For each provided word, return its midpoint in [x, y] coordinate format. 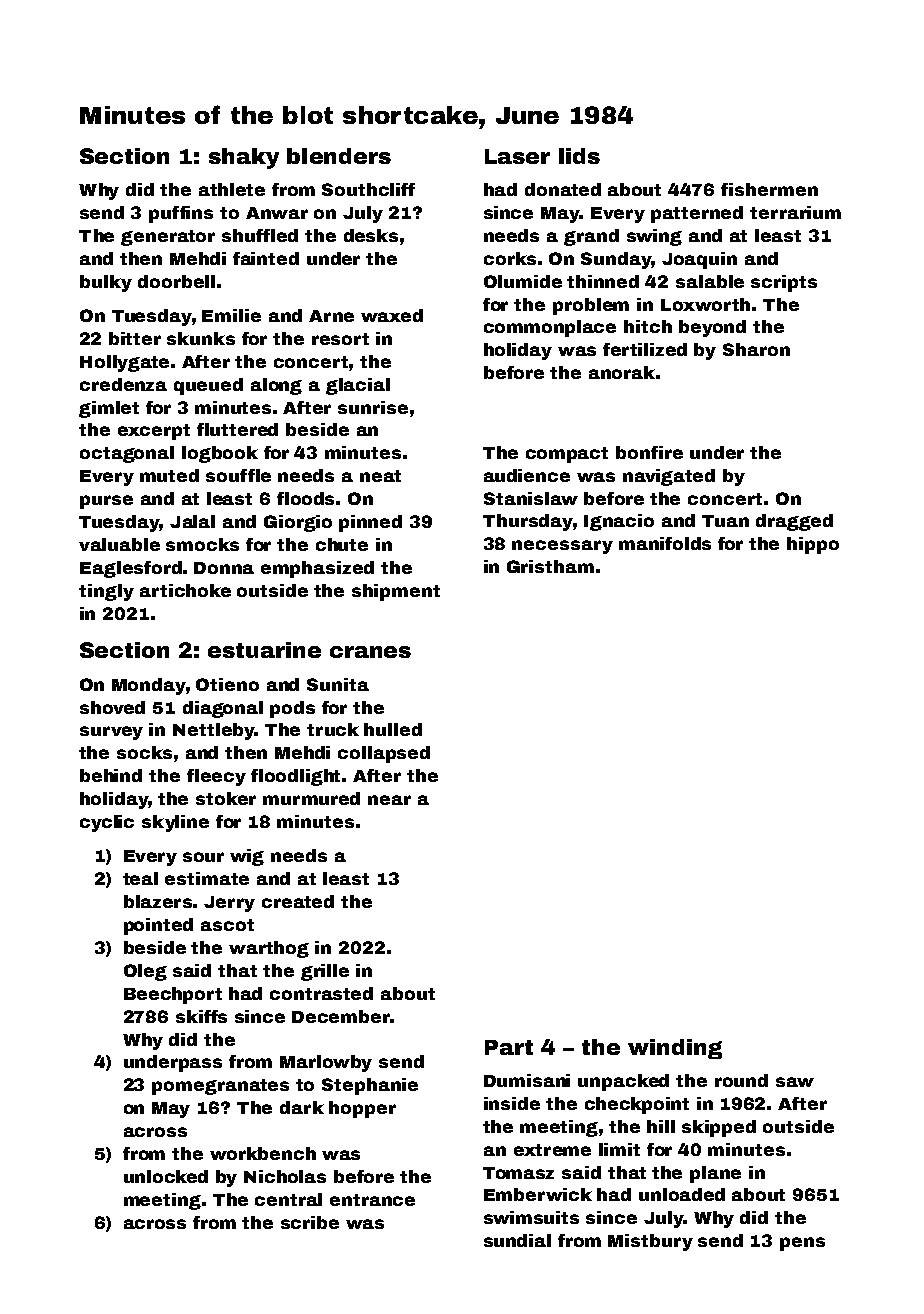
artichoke [185, 590]
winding [675, 1049]
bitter [135, 338]
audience [527, 475]
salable [710, 281]
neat [380, 476]
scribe [310, 1222]
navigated [669, 477]
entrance [372, 1200]
